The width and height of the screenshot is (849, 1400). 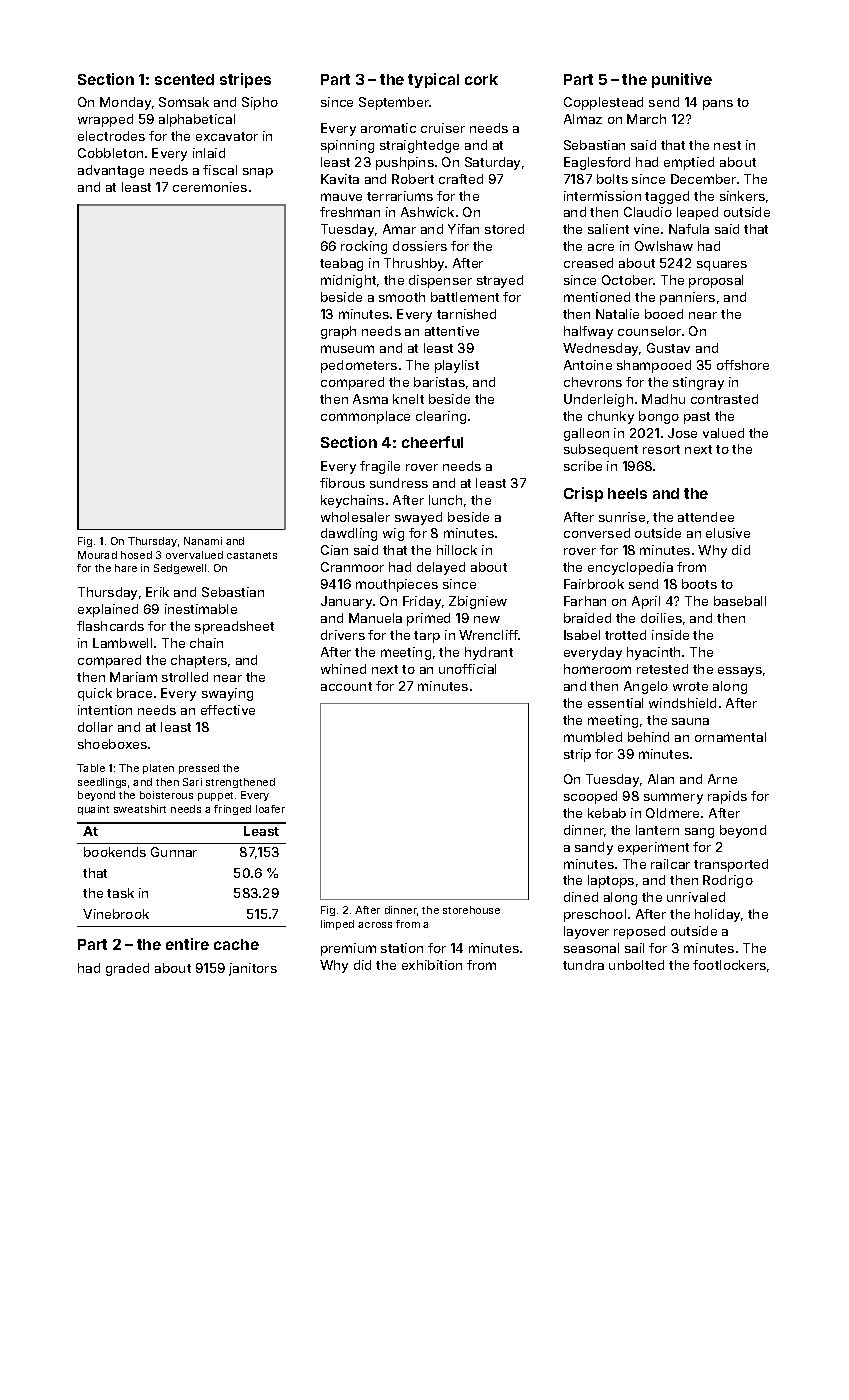 I want to click on pans, so click(x=718, y=105).
